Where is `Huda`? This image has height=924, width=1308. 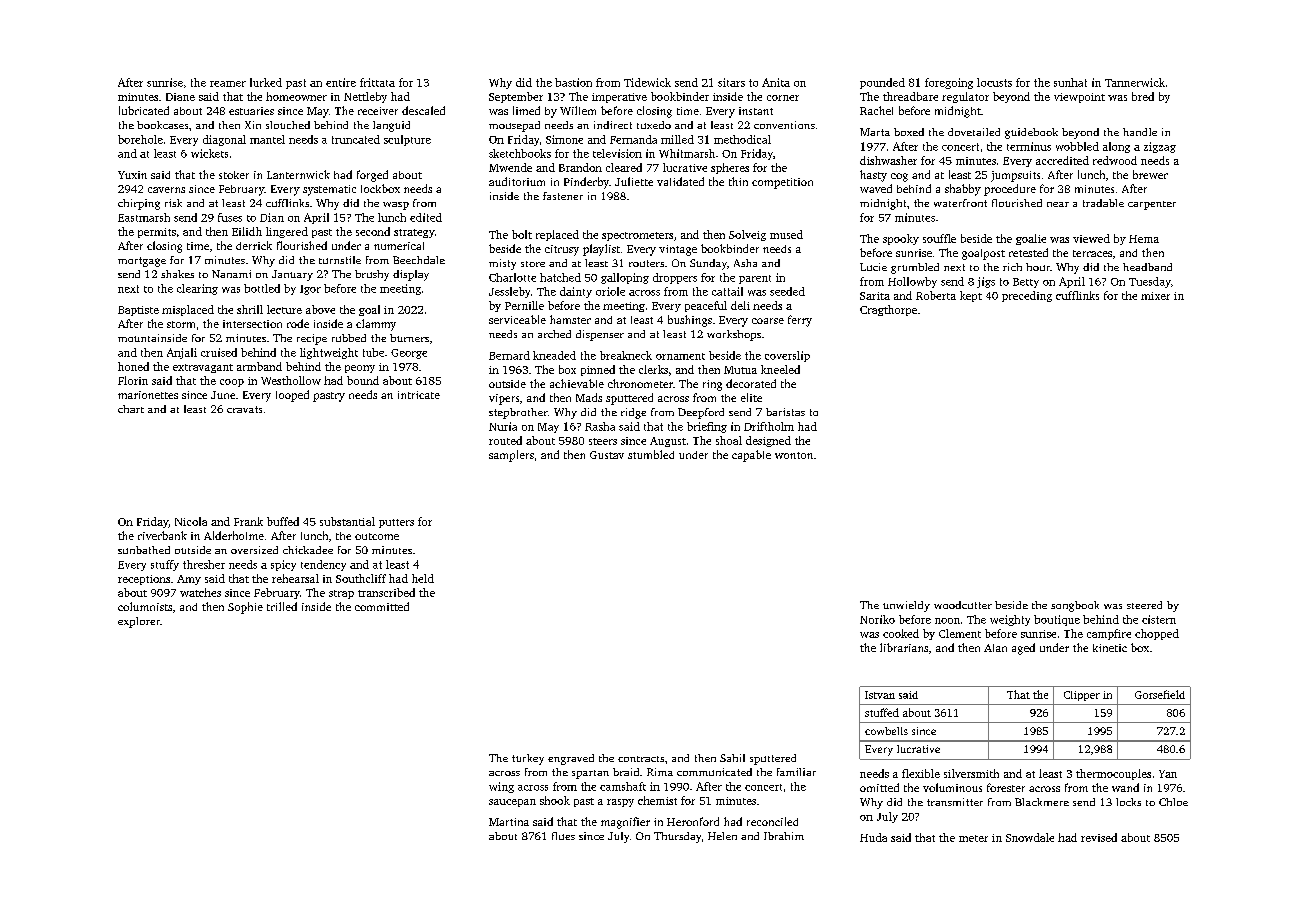 Huda is located at coordinates (873, 837).
